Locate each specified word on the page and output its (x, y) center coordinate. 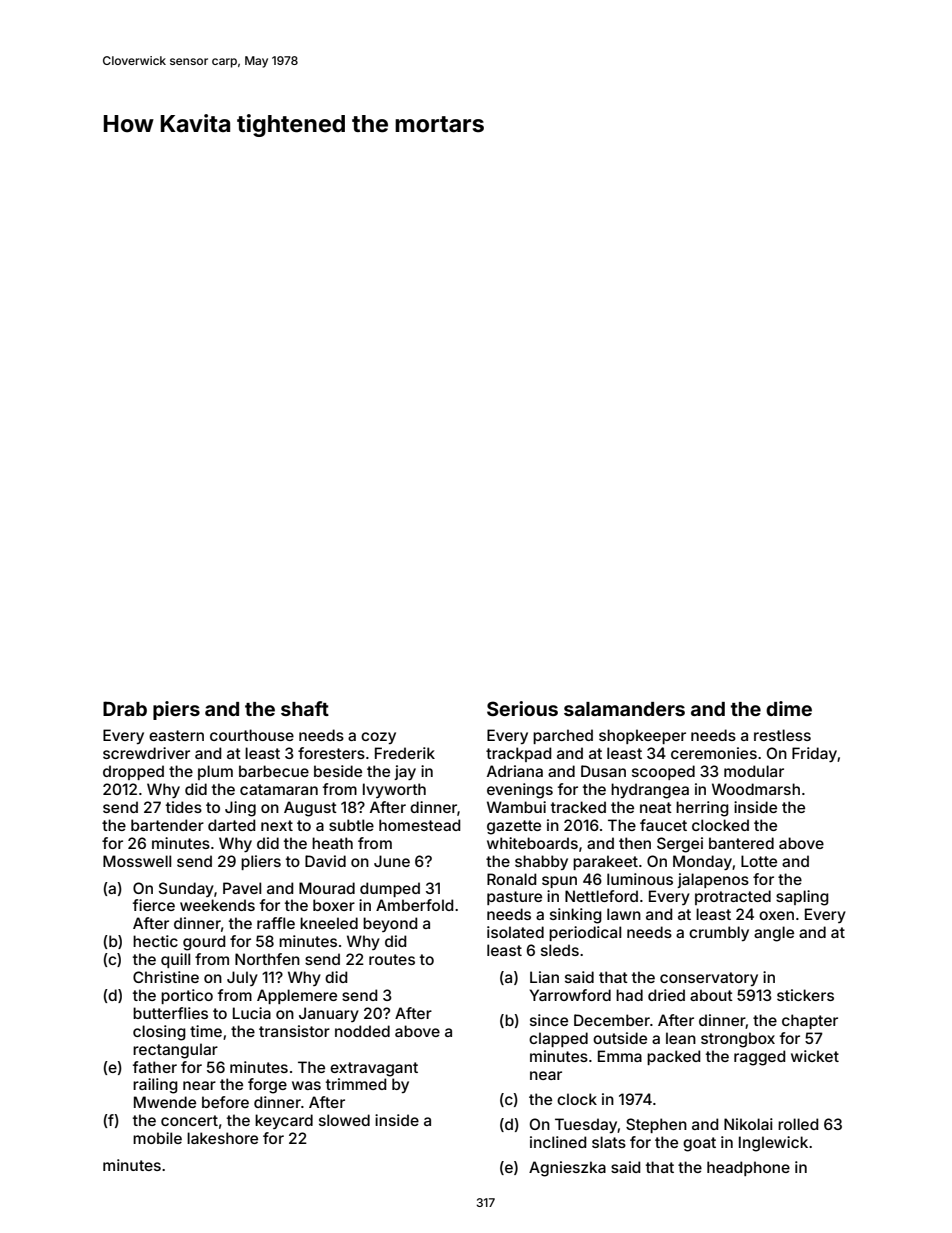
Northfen (267, 959)
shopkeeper (642, 736)
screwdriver (146, 753)
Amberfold (415, 905)
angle (774, 934)
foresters (331, 753)
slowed (344, 1120)
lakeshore (222, 1138)
